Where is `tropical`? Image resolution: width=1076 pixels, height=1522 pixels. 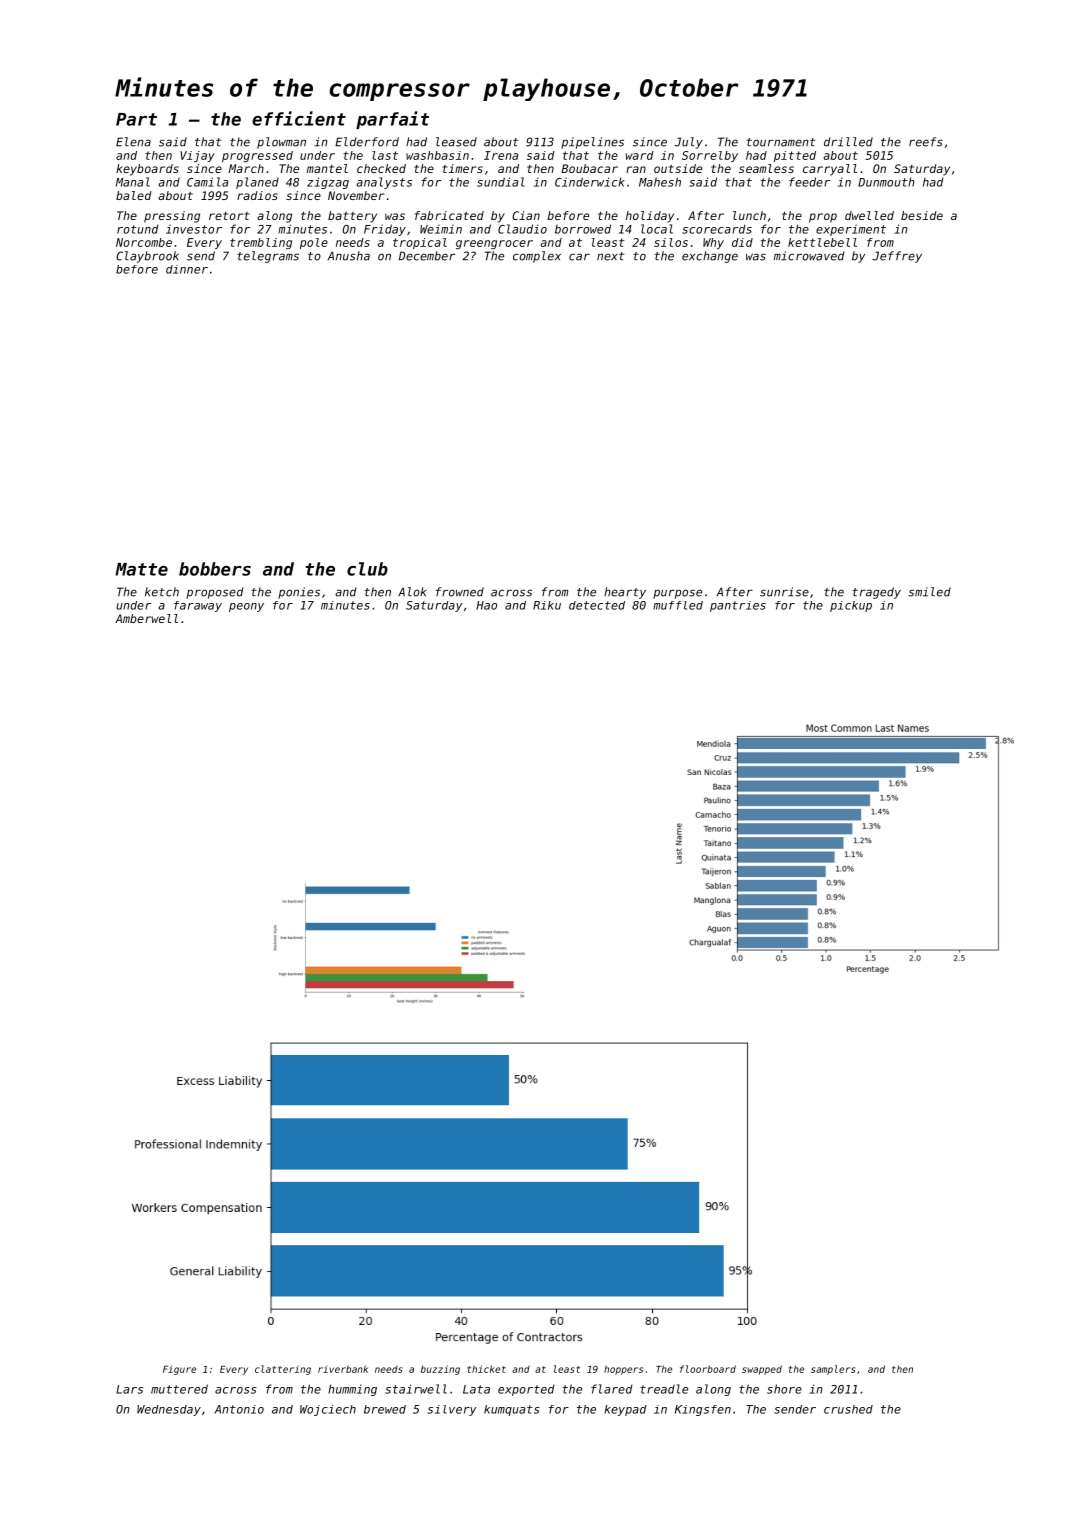 tropical is located at coordinates (420, 243).
